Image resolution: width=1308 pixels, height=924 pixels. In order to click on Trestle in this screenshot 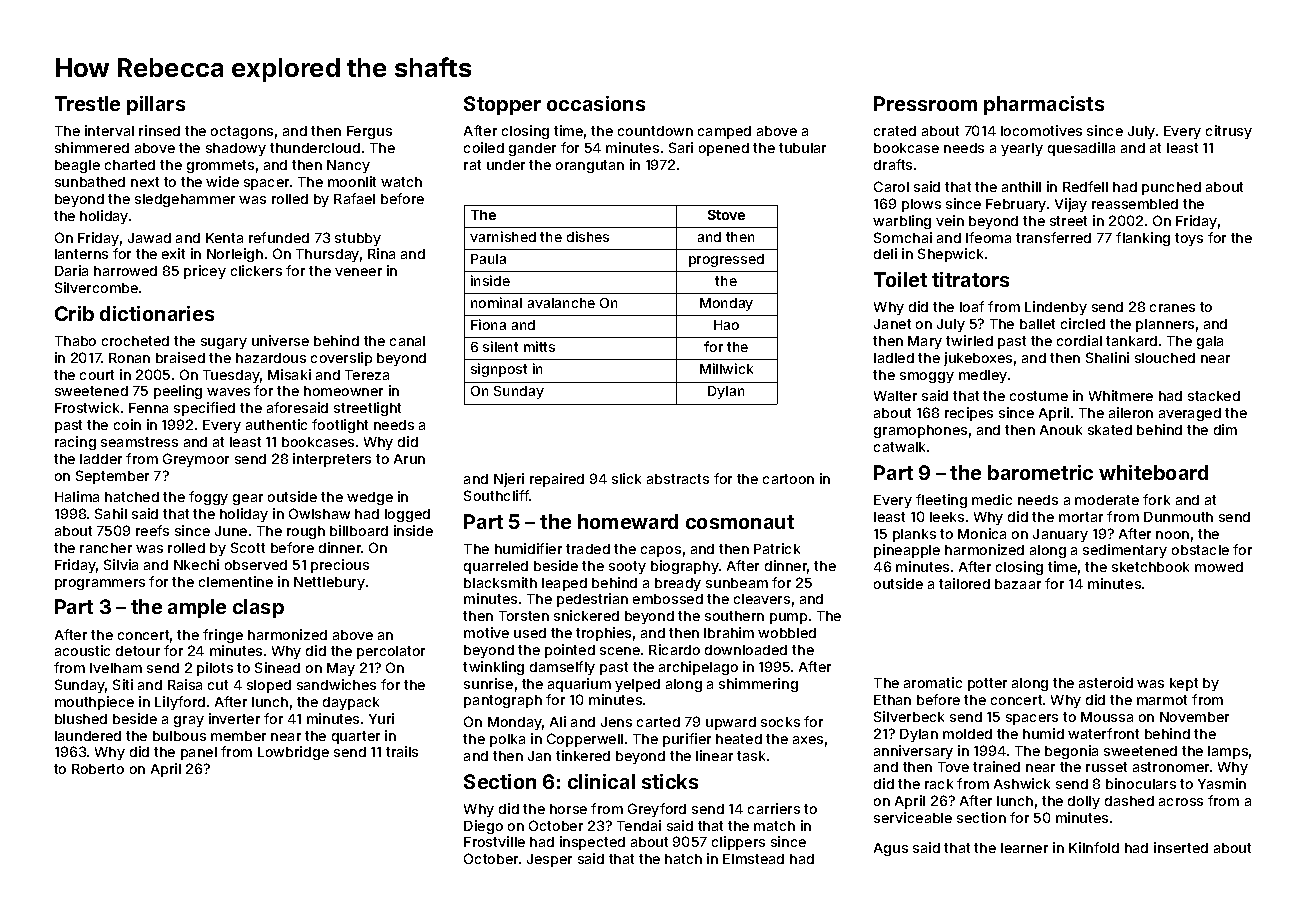, I will do `click(87, 103)`.
